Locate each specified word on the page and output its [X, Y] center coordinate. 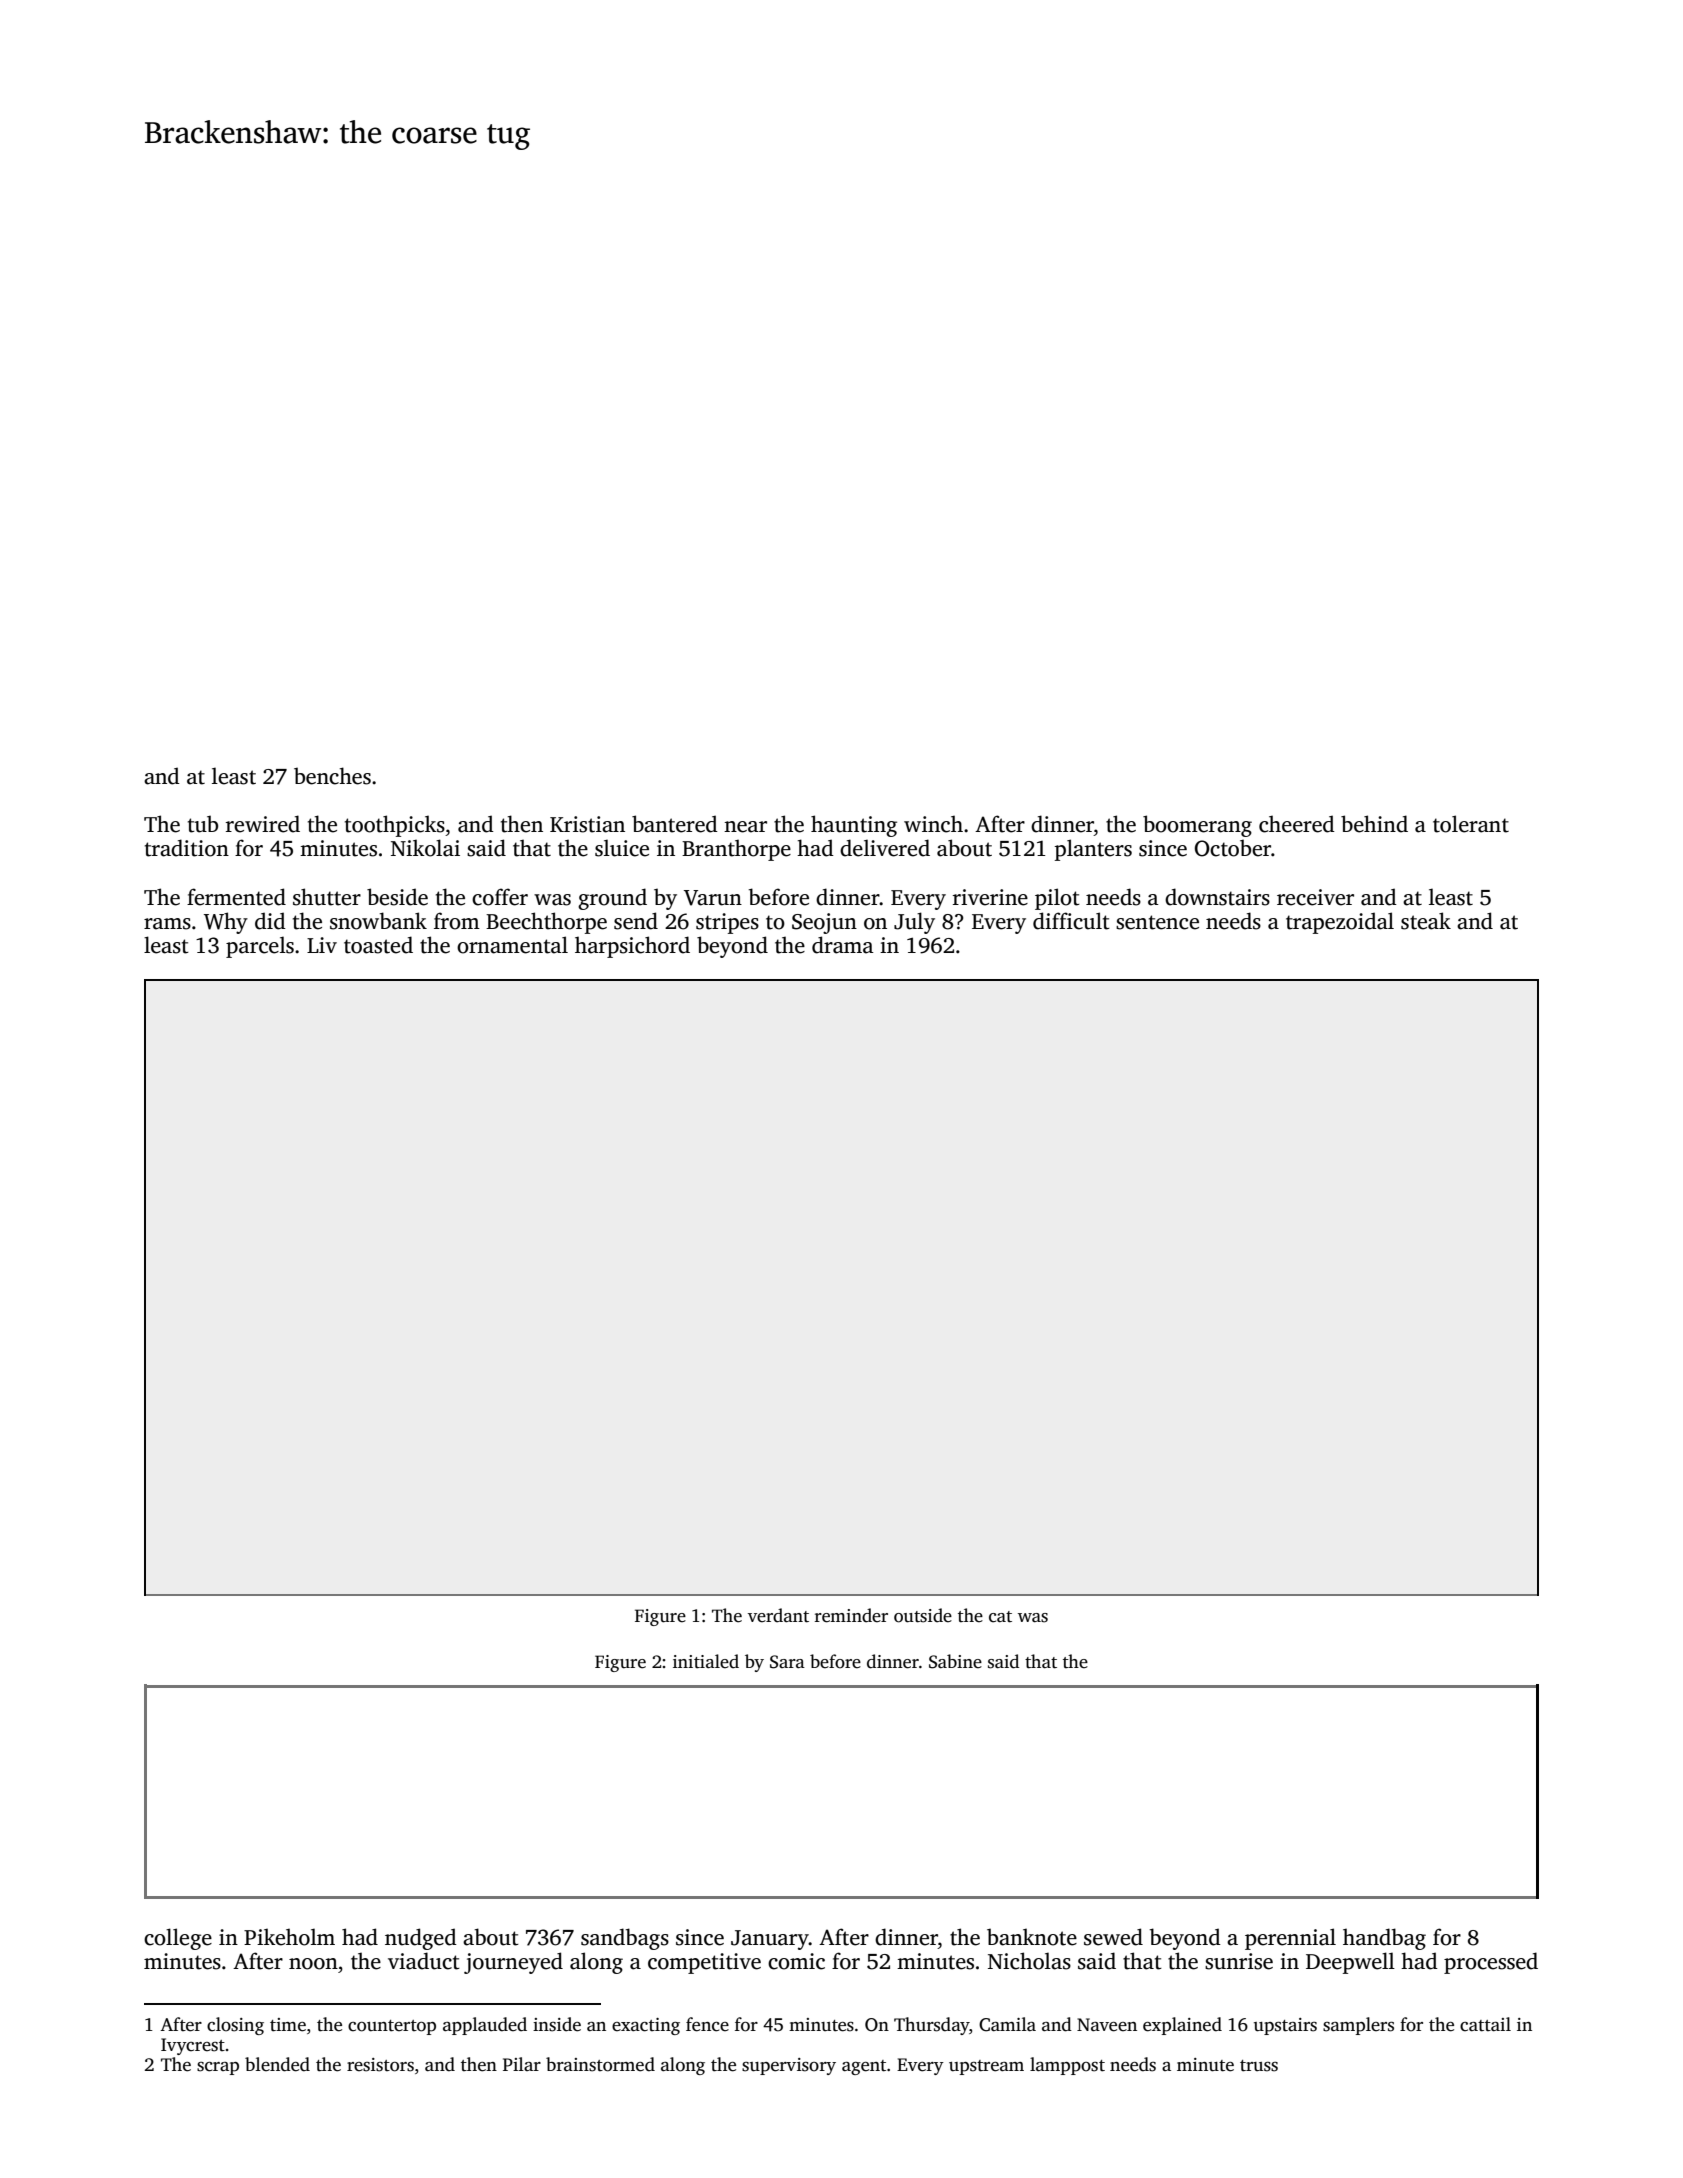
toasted [378, 945]
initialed [706, 1661]
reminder [851, 1615]
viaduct [424, 1961]
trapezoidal [1340, 923]
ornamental [512, 945]
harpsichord [632, 947]
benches [332, 776]
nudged [421, 1939]
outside [923, 1615]
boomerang [1197, 826]
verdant [778, 1615]
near [745, 827]
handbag [1384, 1939]
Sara [787, 1662]
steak [1426, 921]
